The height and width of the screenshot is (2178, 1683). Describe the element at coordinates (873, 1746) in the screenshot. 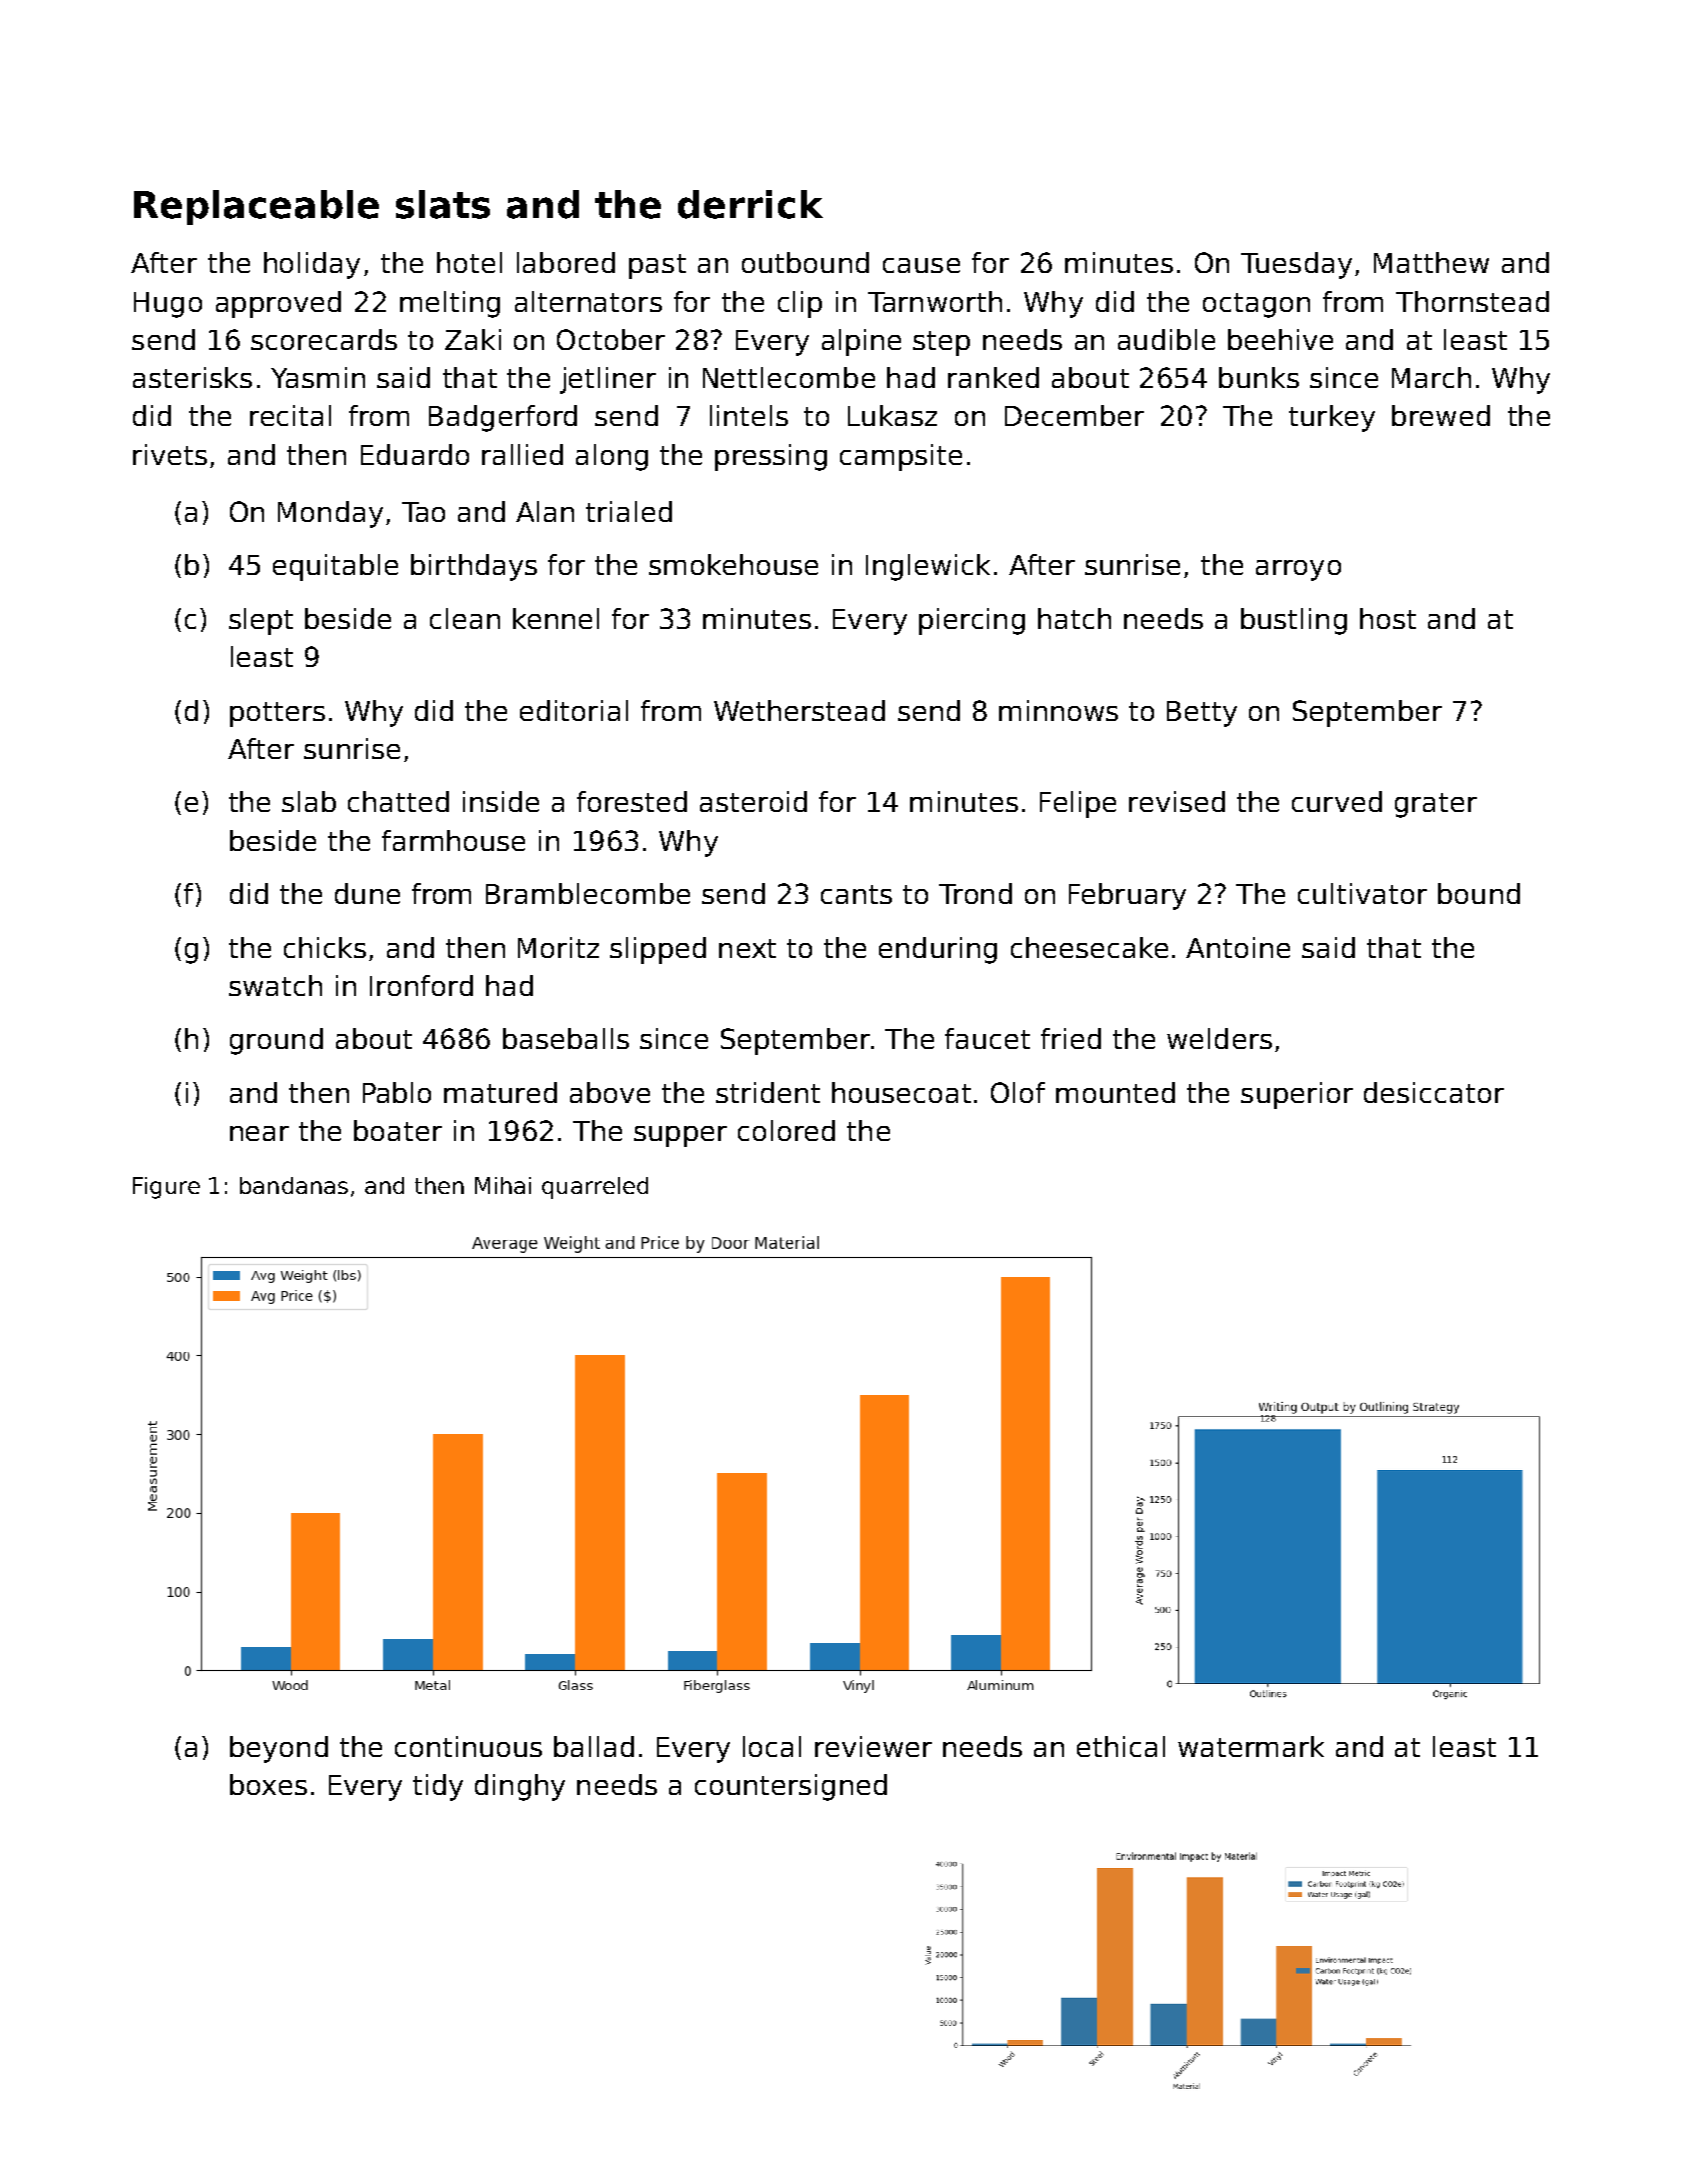

I see `reviewer` at that location.
